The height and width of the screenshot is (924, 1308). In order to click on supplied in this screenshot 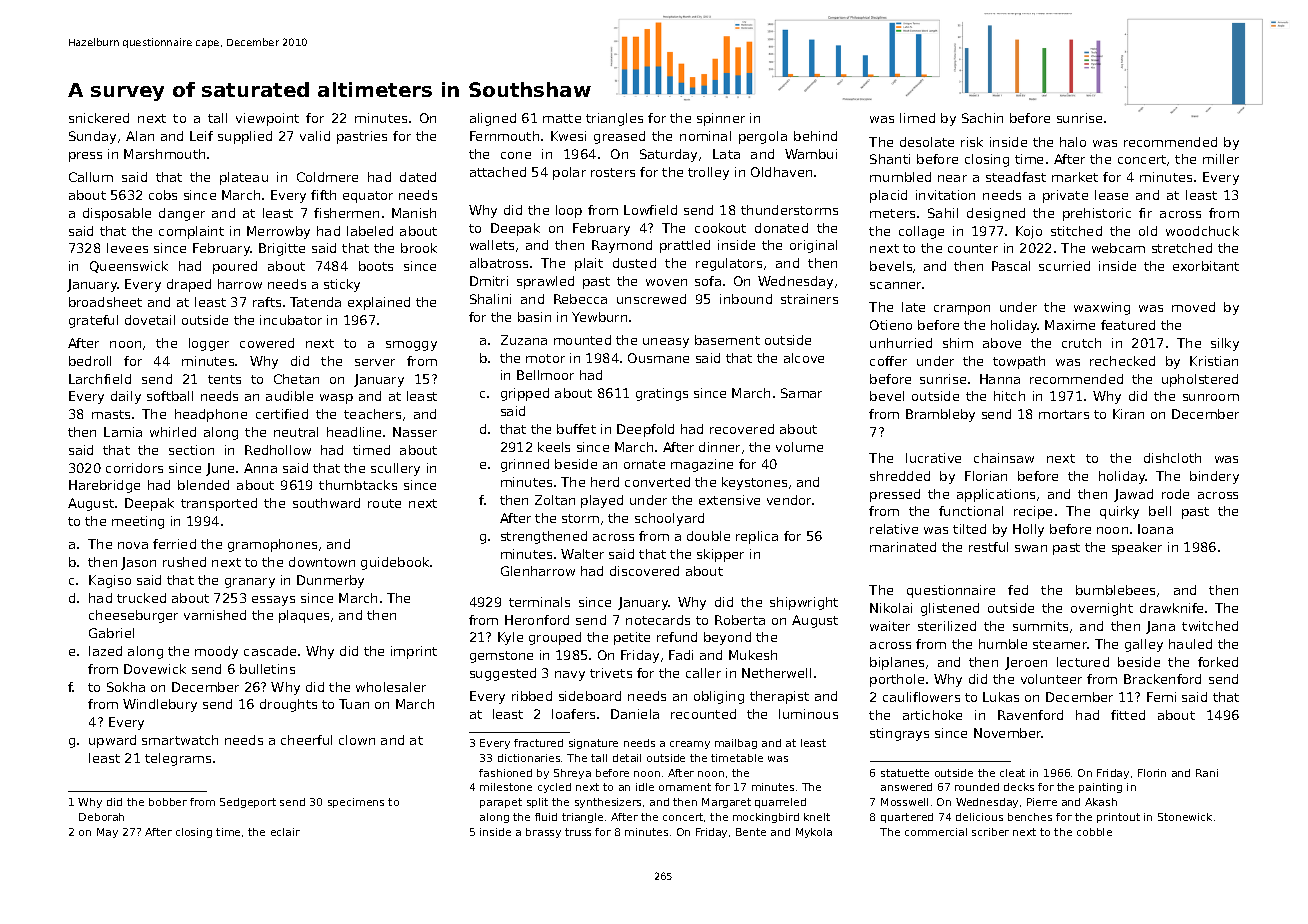, I will do `click(245, 137)`.
